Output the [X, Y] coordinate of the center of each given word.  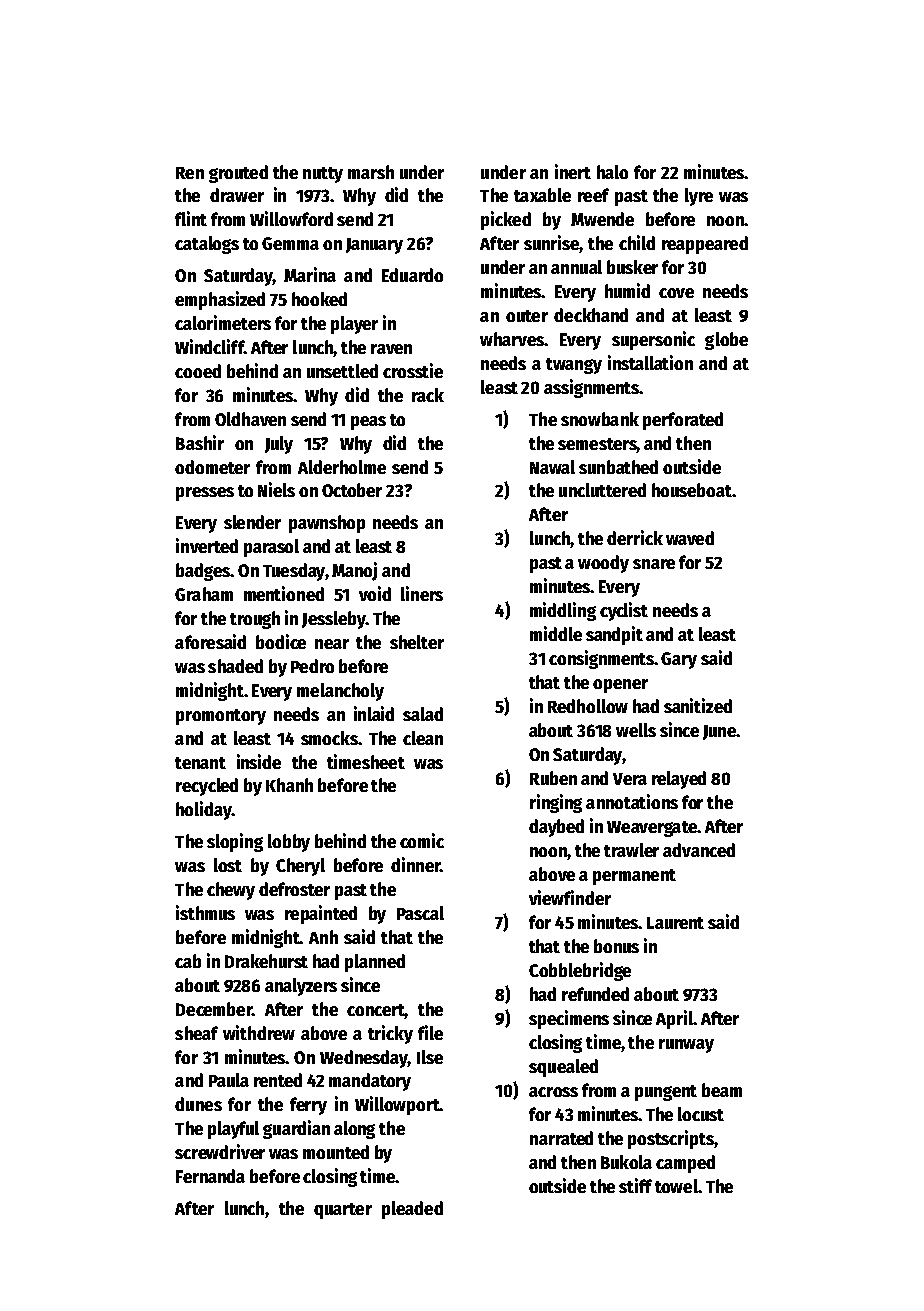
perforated [683, 421]
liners [422, 593]
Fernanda [210, 1176]
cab [188, 961]
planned [375, 963]
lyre [699, 197]
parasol [271, 548]
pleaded [412, 1210]
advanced [699, 850]
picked [506, 220]
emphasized [220, 300]
